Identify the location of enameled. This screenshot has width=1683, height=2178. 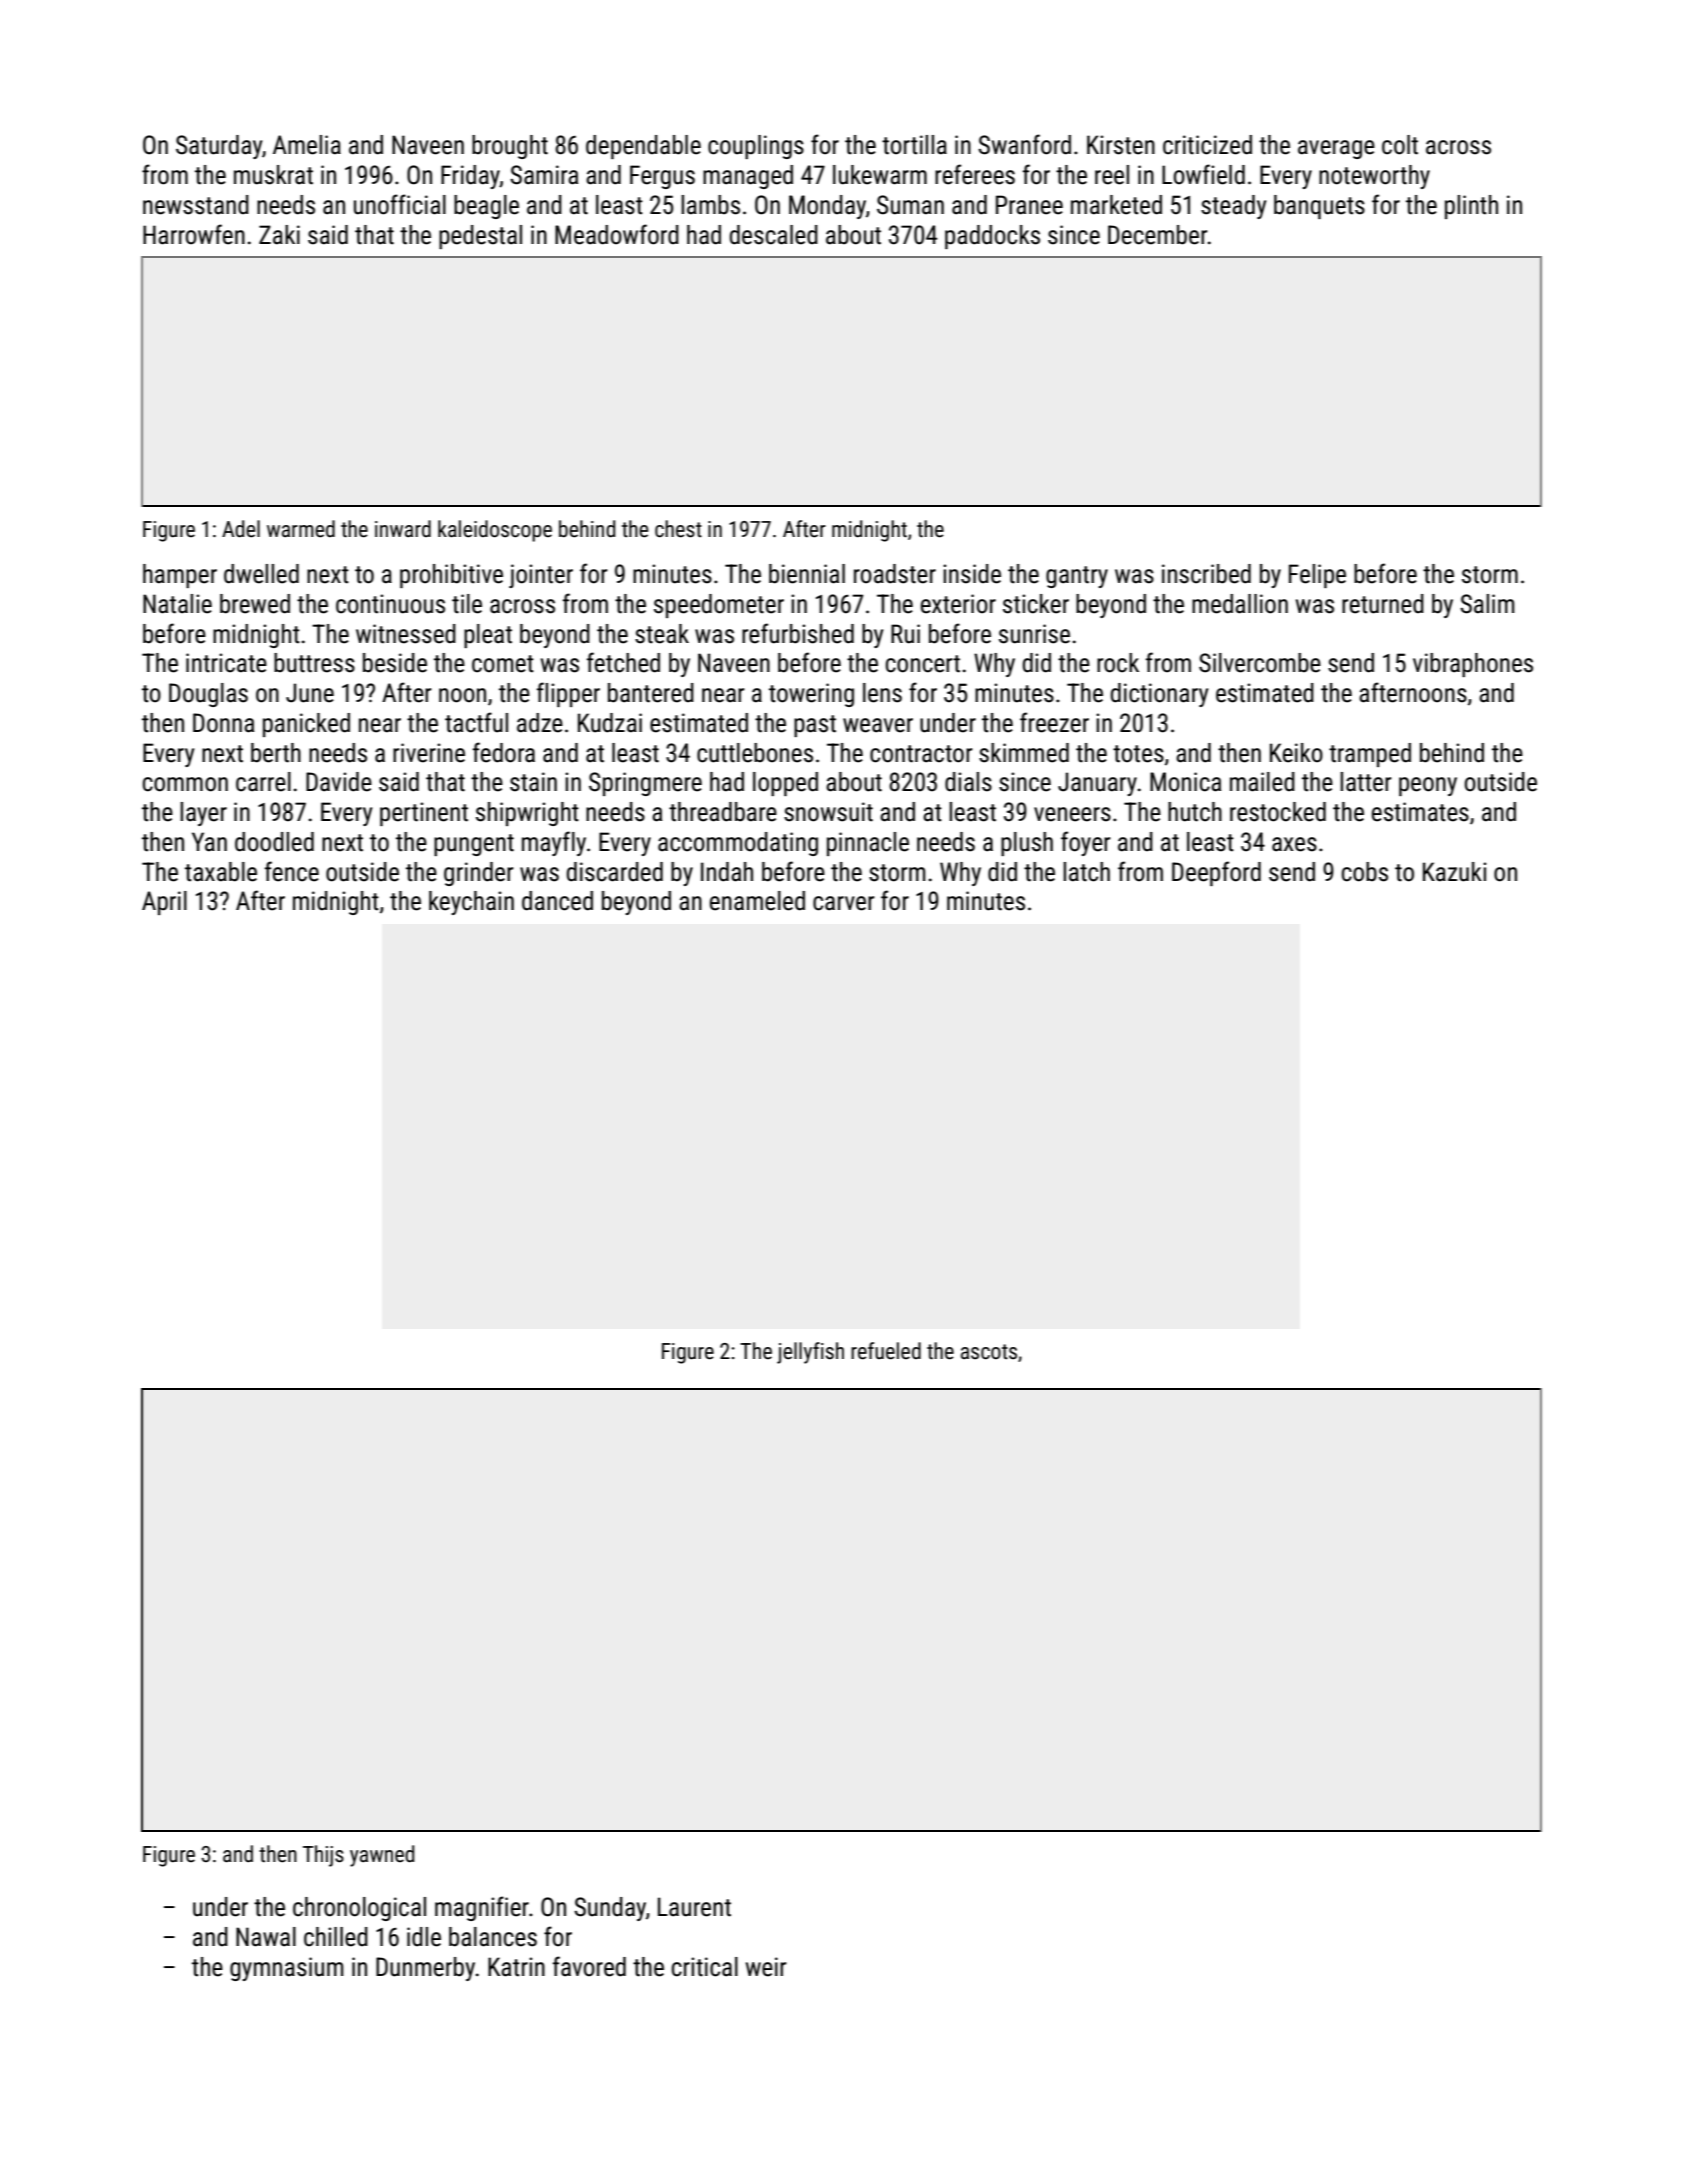
(757, 901).
